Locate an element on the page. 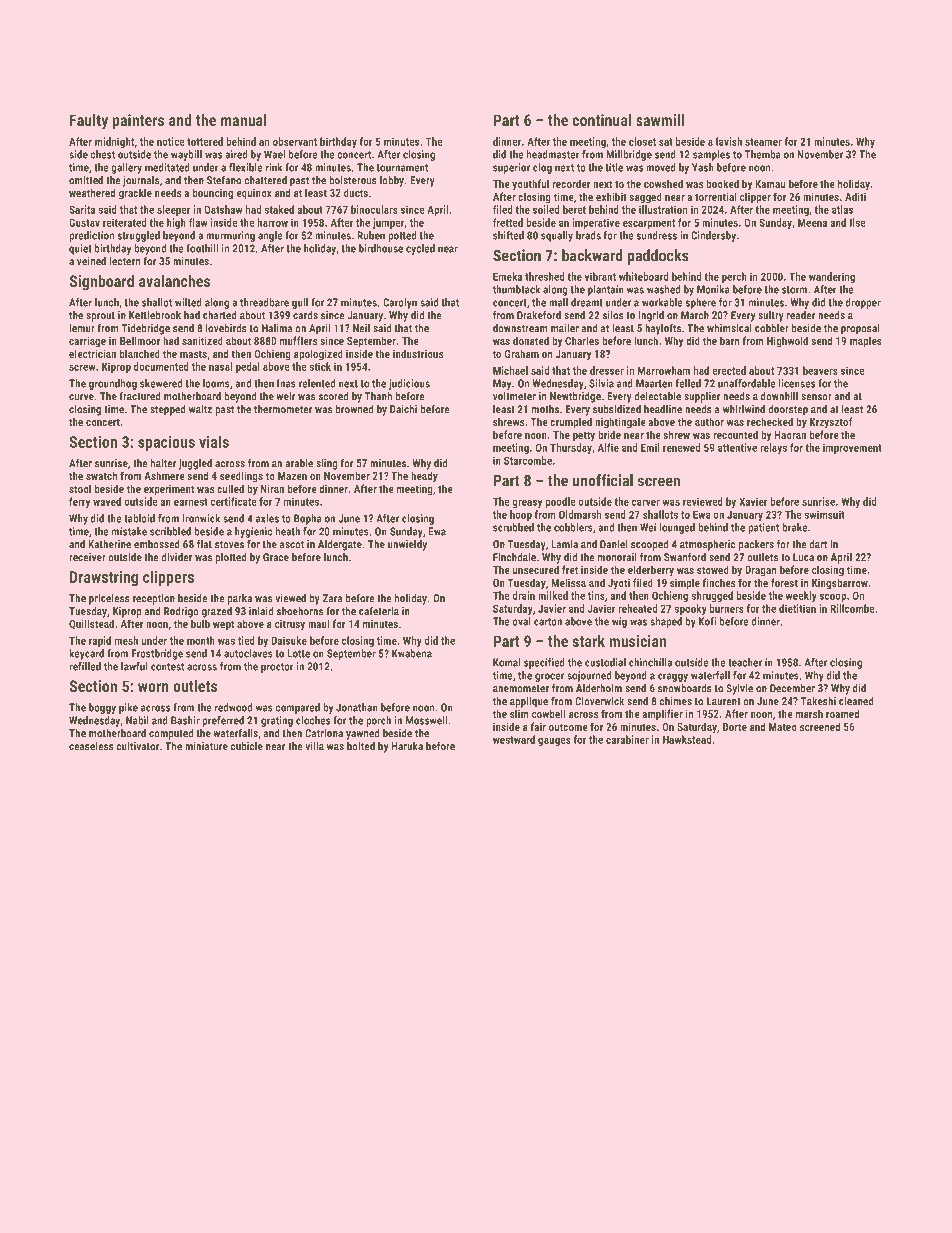 The image size is (952, 1233). westward is located at coordinates (514, 739).
